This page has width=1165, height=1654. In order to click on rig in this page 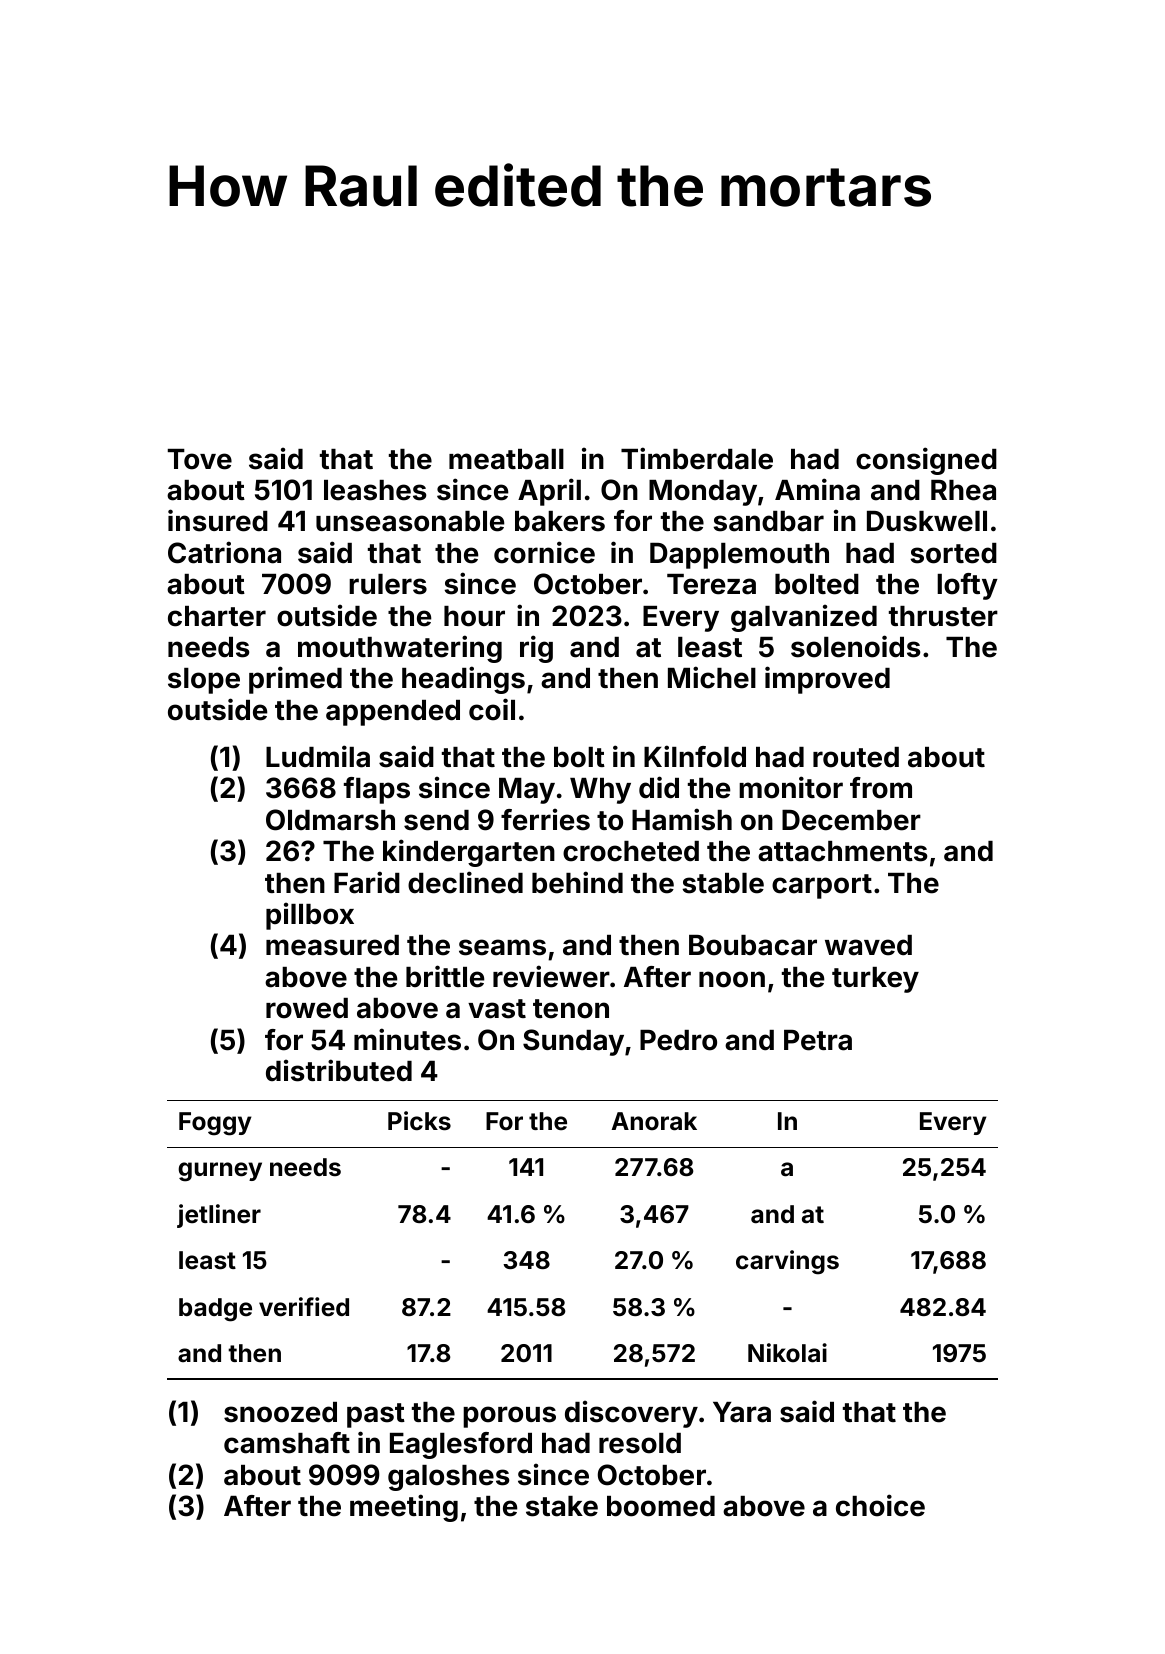, I will do `click(536, 649)`.
